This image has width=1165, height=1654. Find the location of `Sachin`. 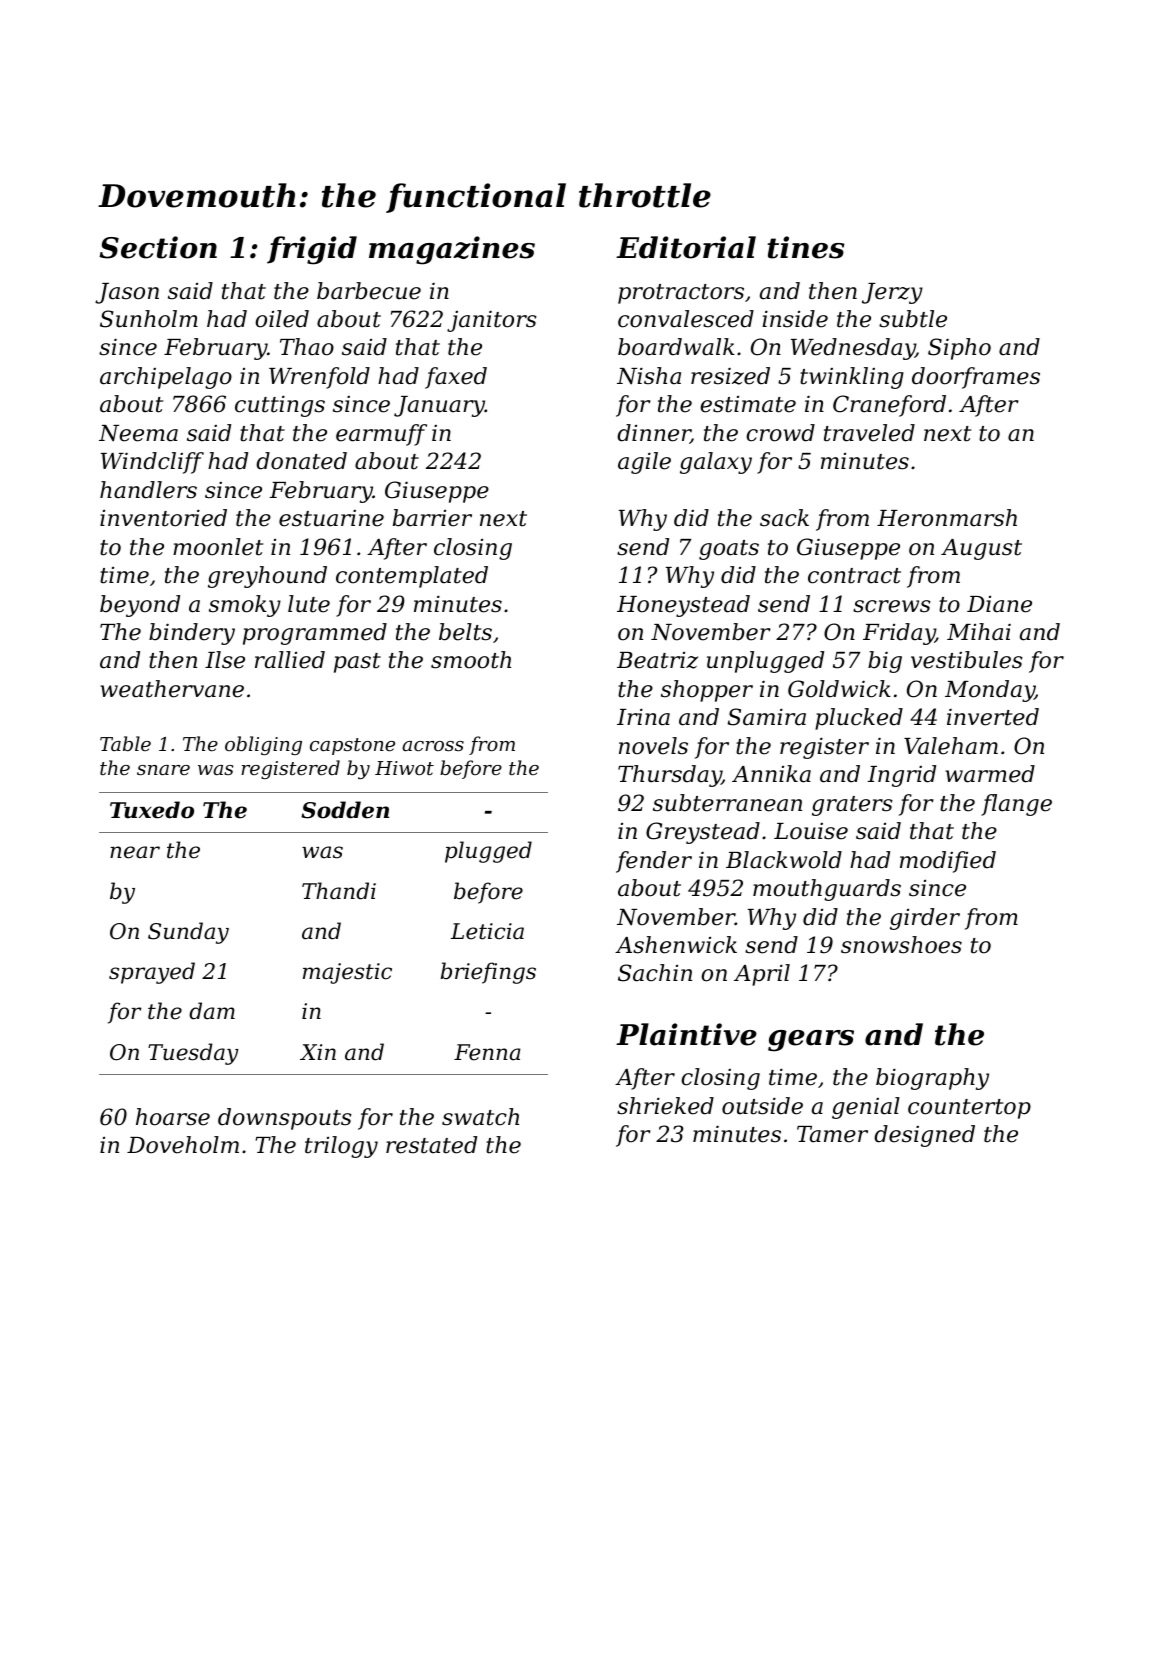

Sachin is located at coordinates (655, 973).
